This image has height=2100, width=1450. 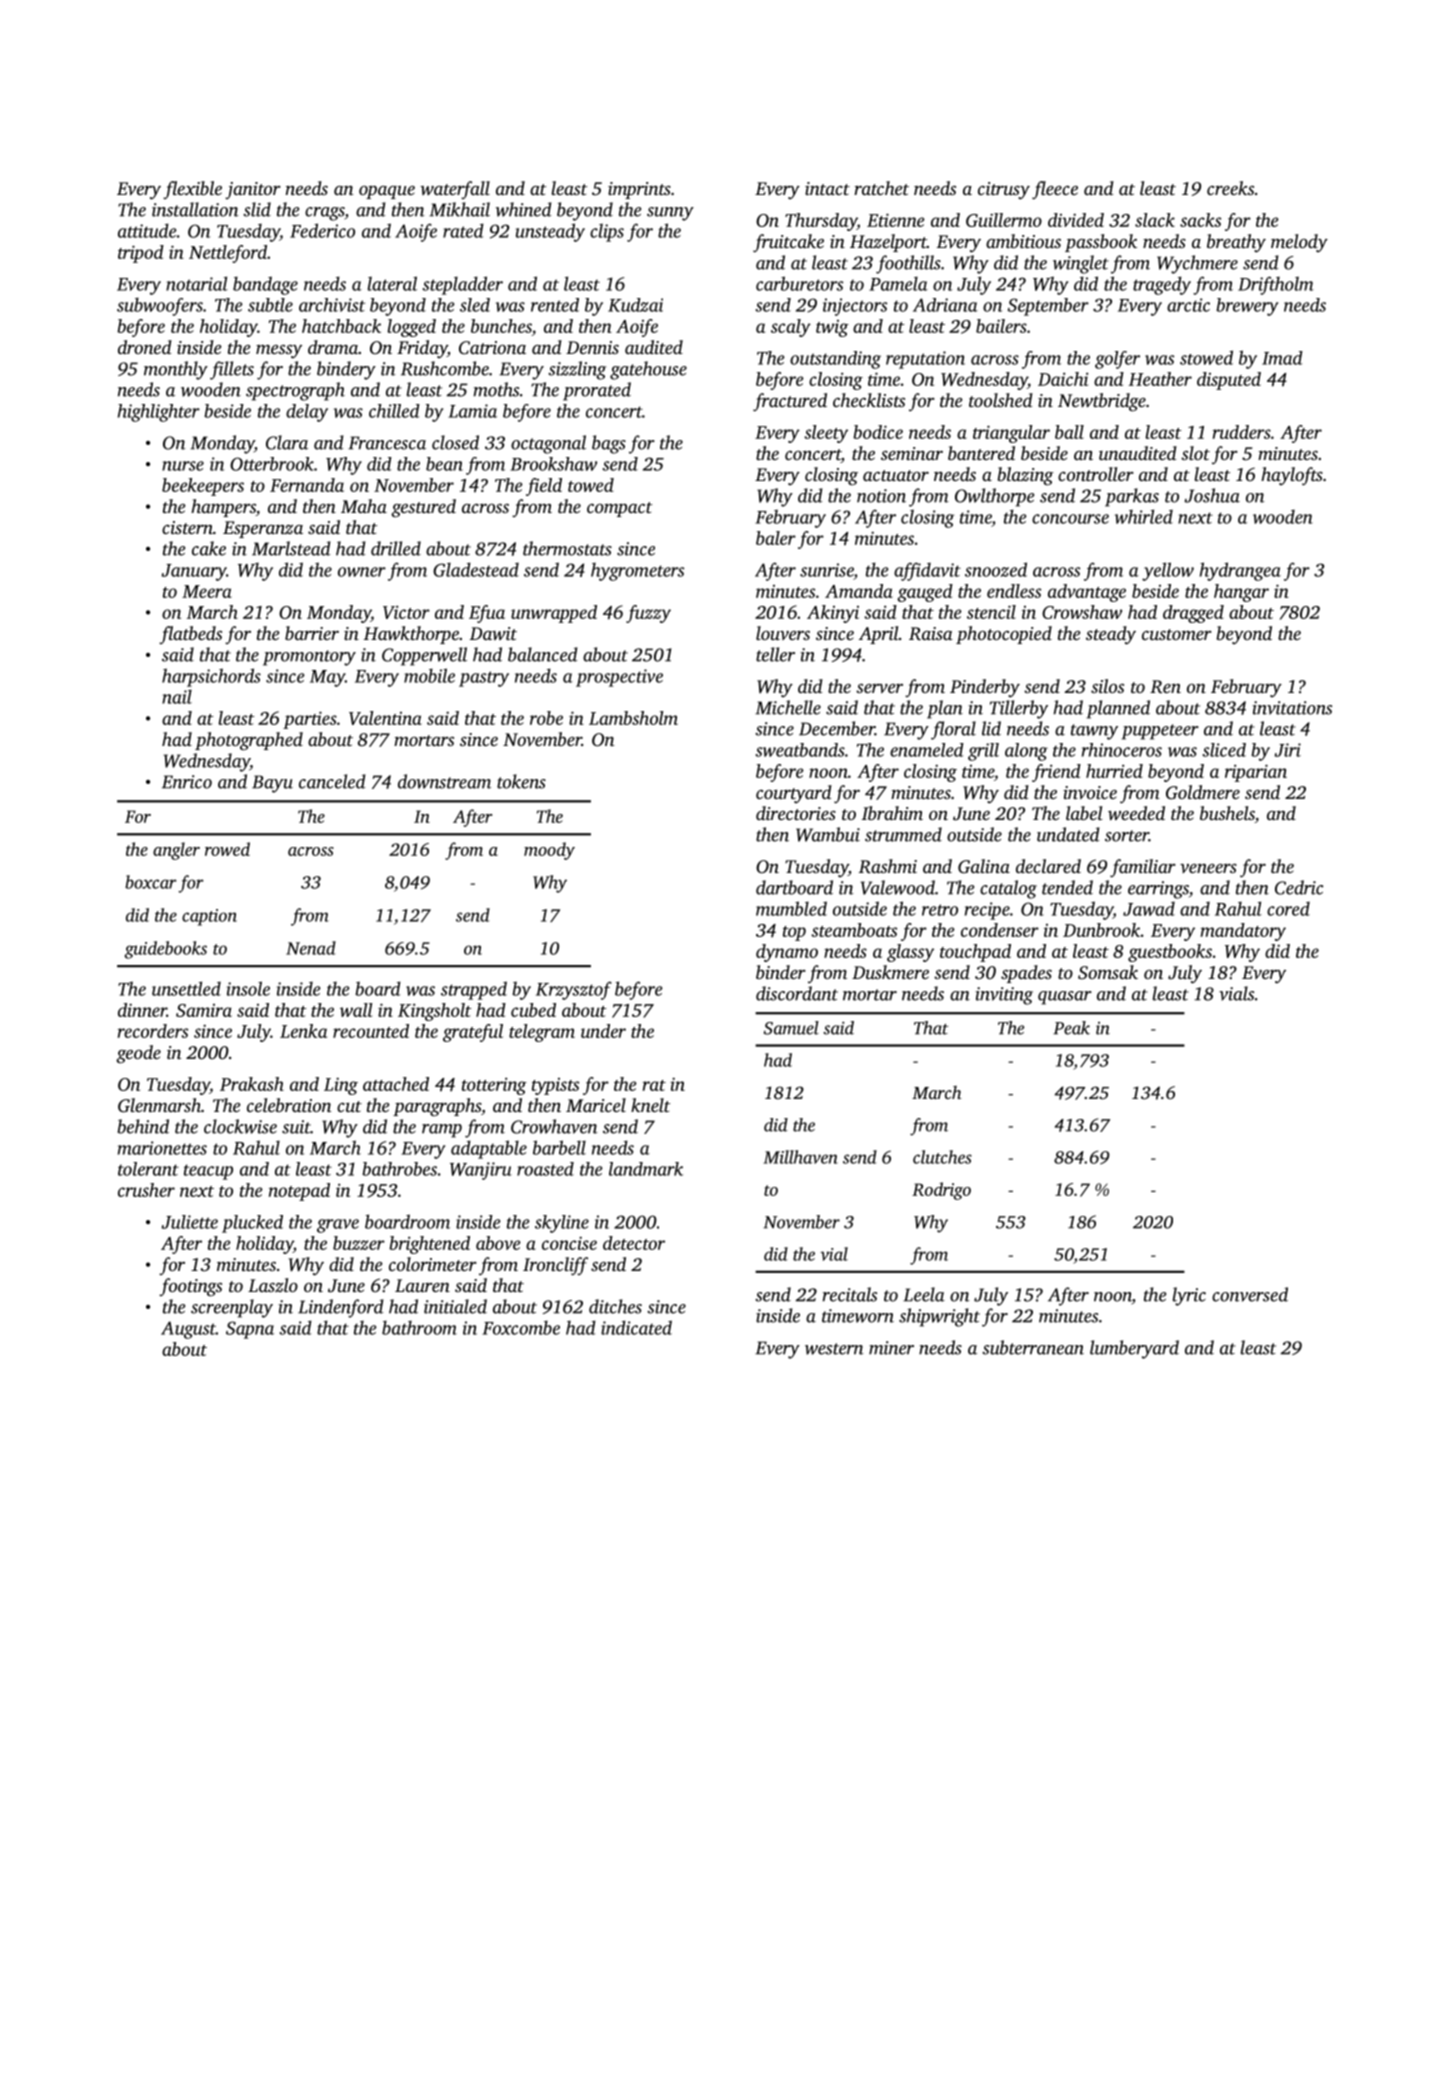 What do you see at coordinates (1276, 285) in the image?
I see `Driftholm` at bounding box center [1276, 285].
